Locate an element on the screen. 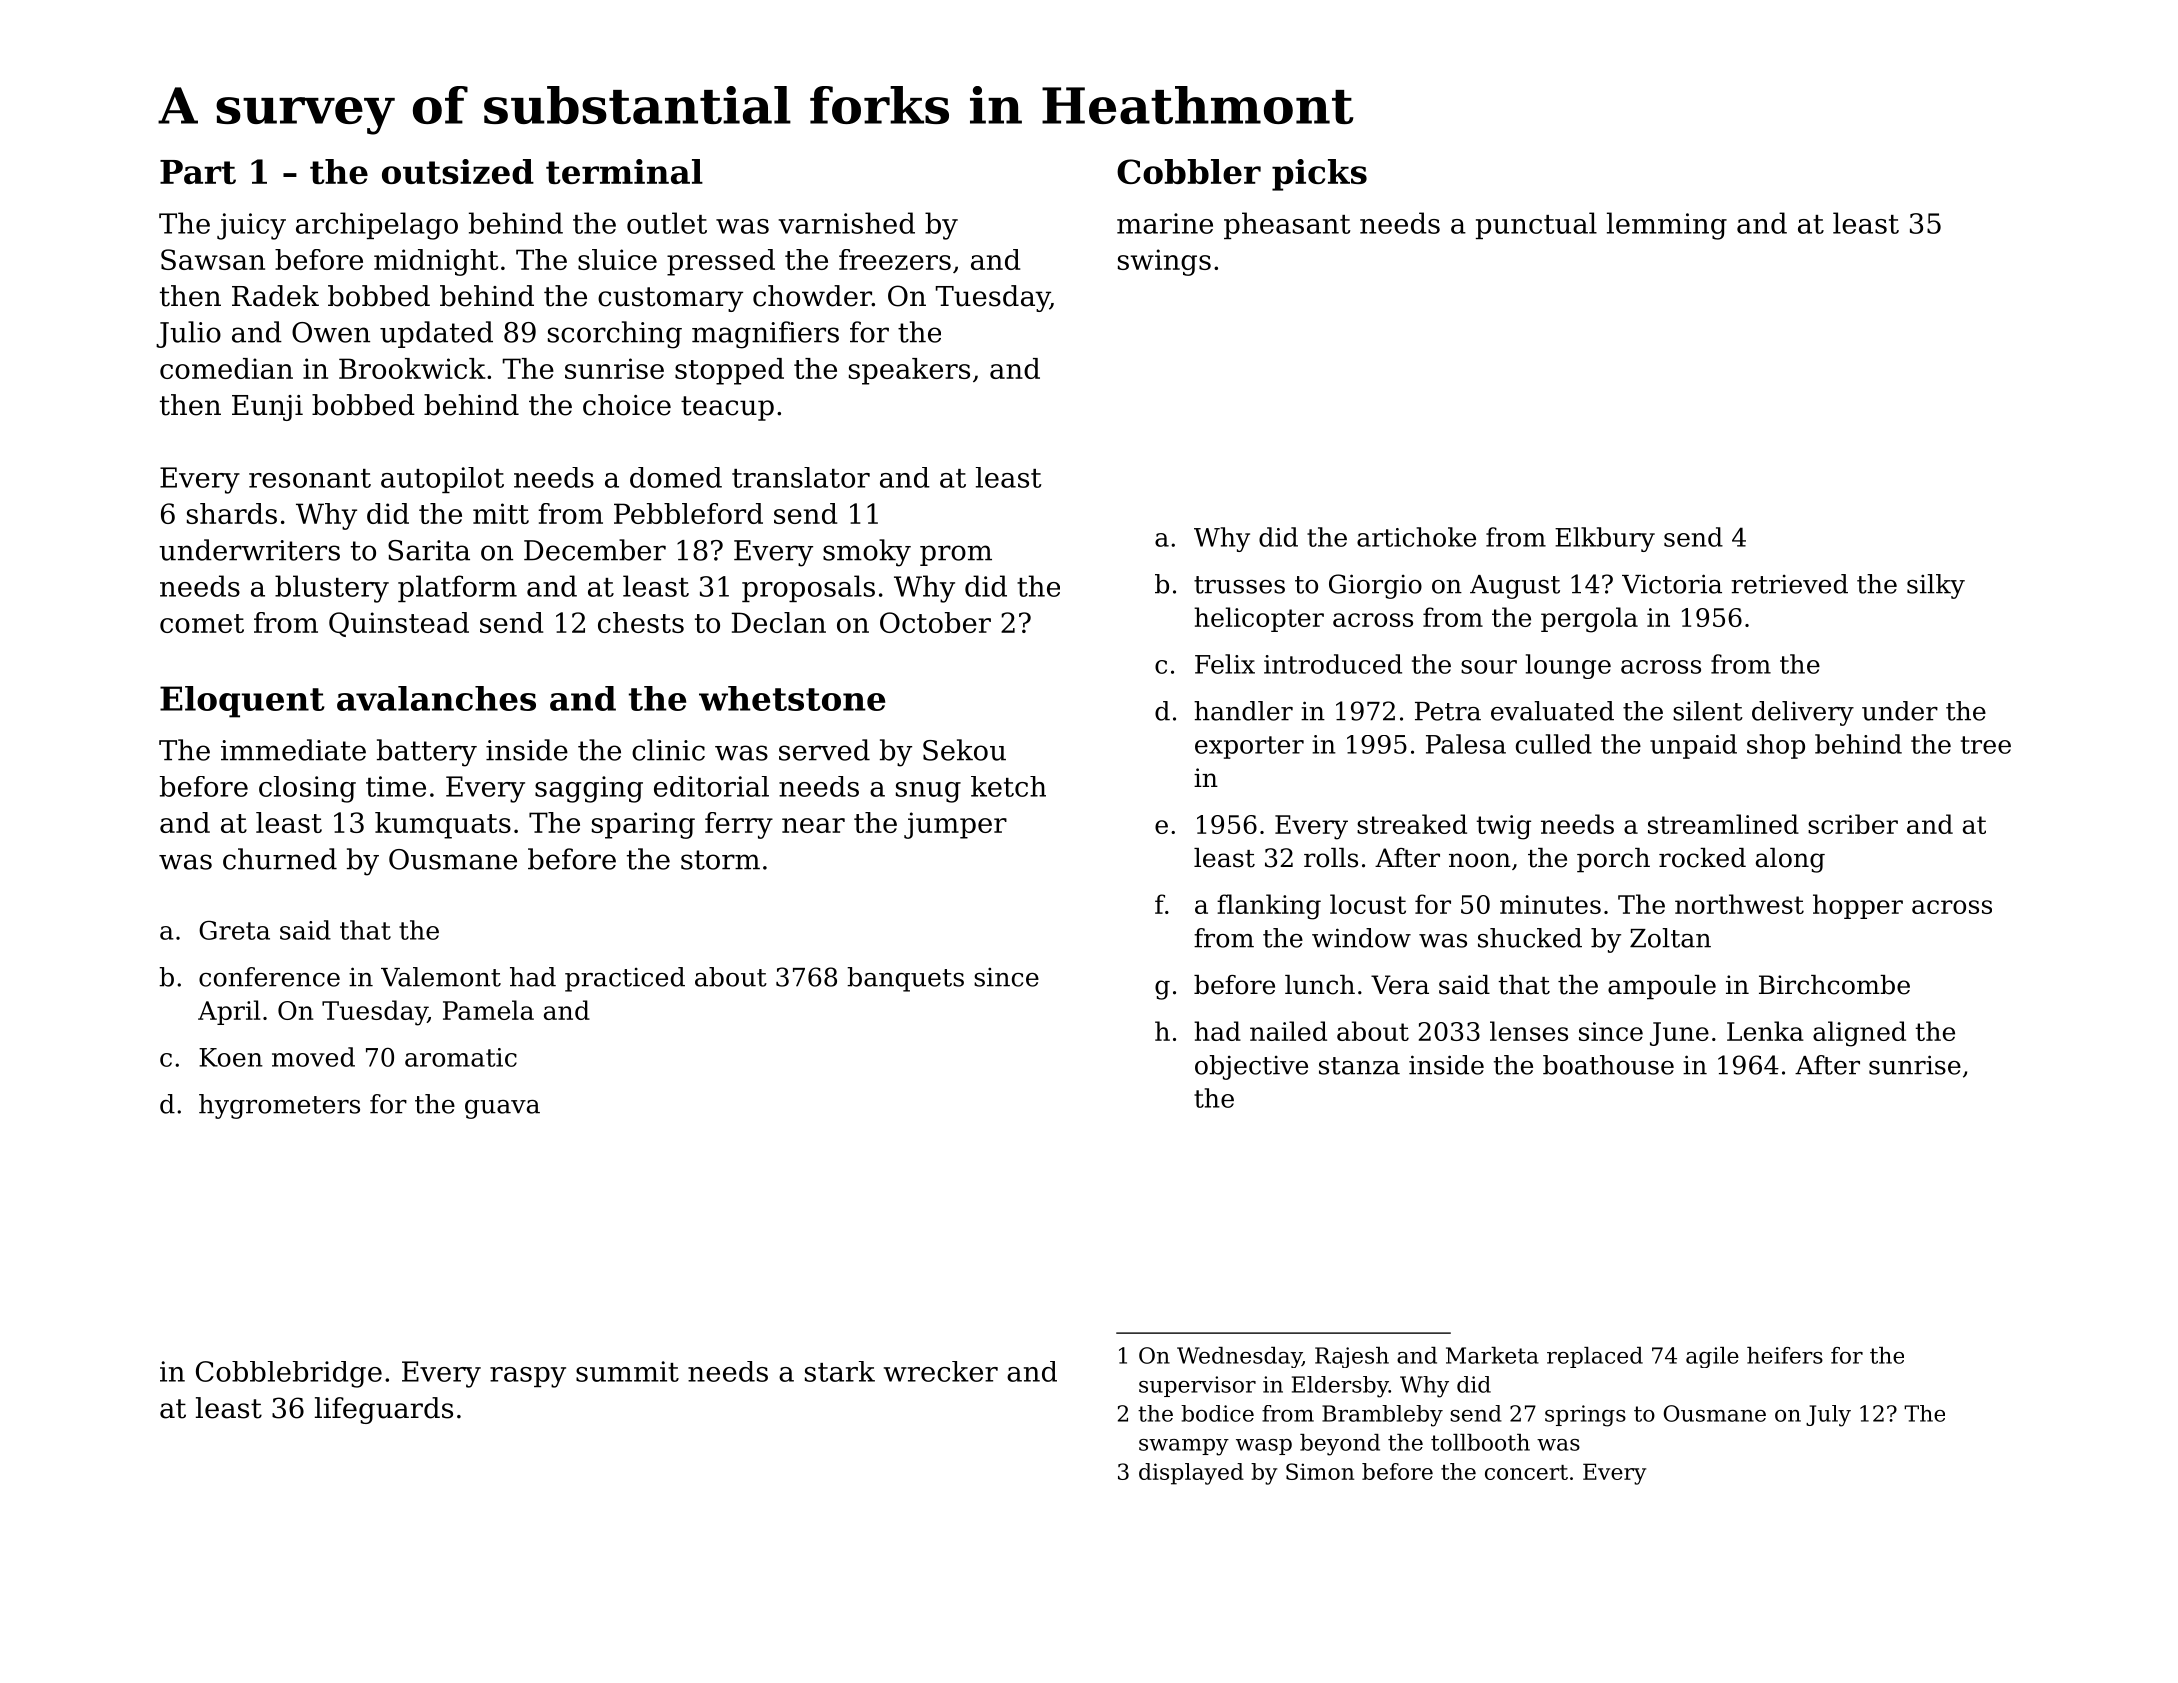 The image size is (2178, 1683). Part is located at coordinates (198, 172).
